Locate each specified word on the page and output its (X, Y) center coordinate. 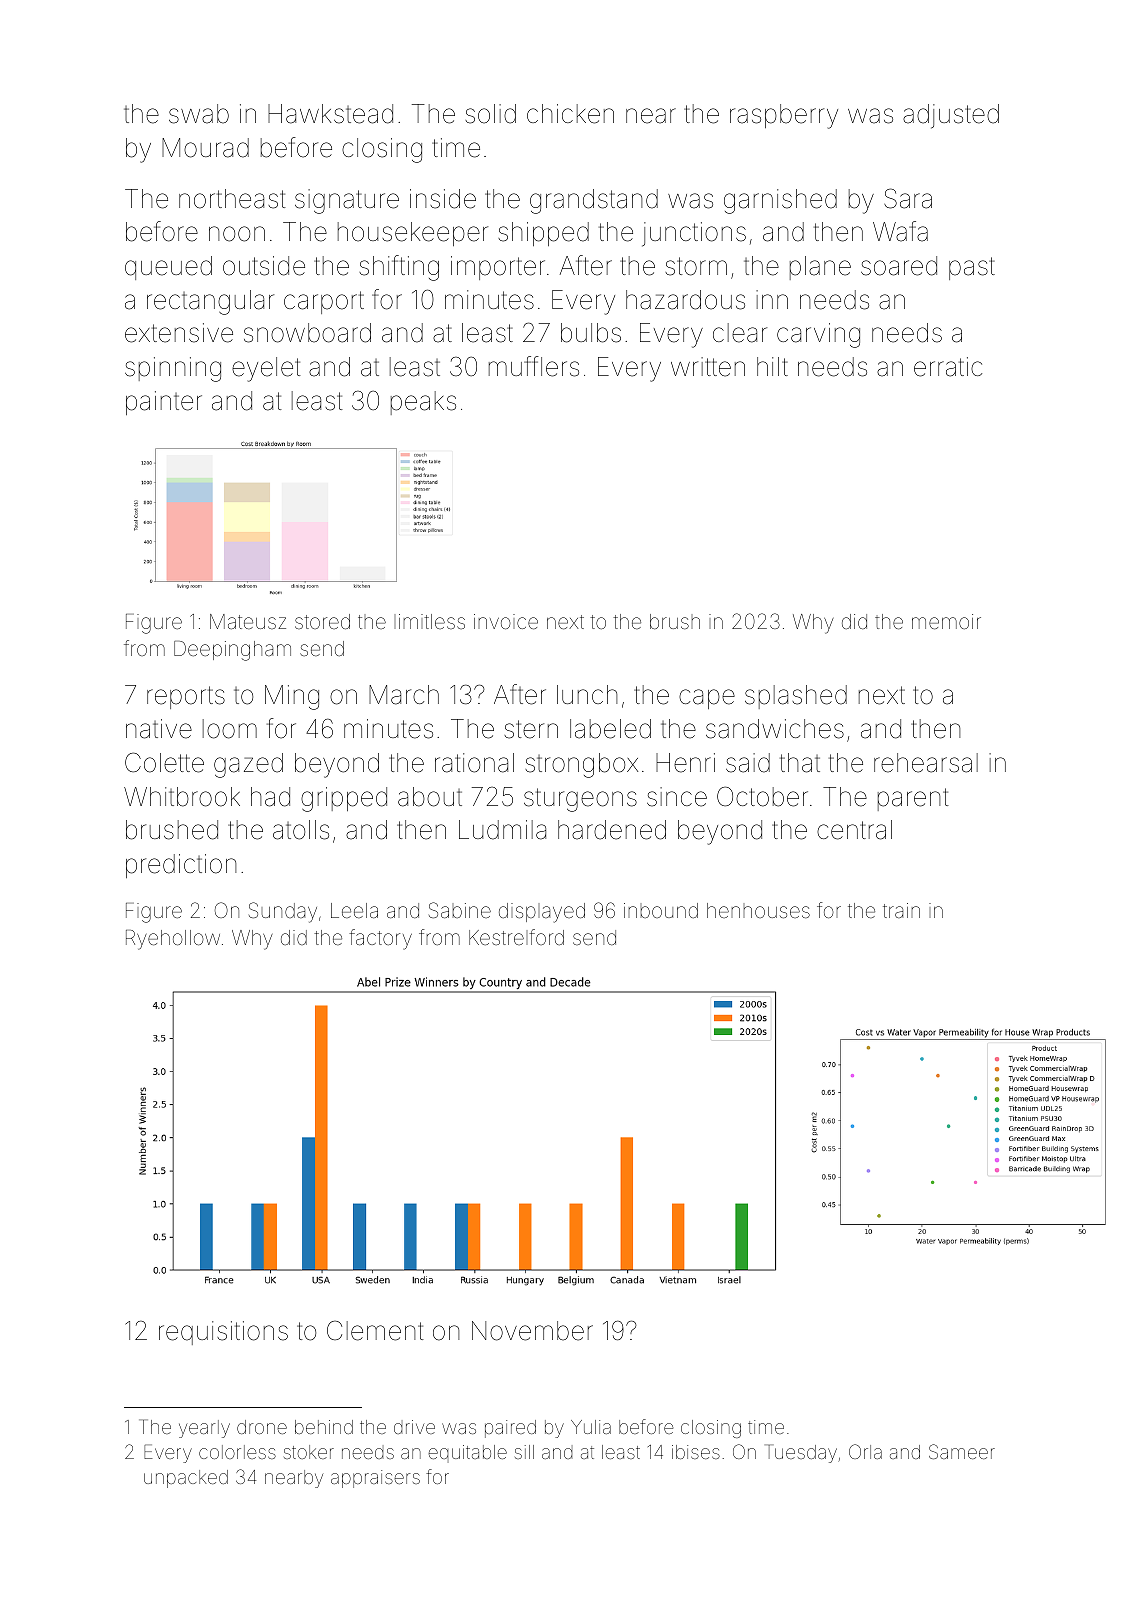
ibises (696, 1452)
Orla (865, 1451)
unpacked (186, 1479)
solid (490, 114)
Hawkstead (330, 114)
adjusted (951, 116)
